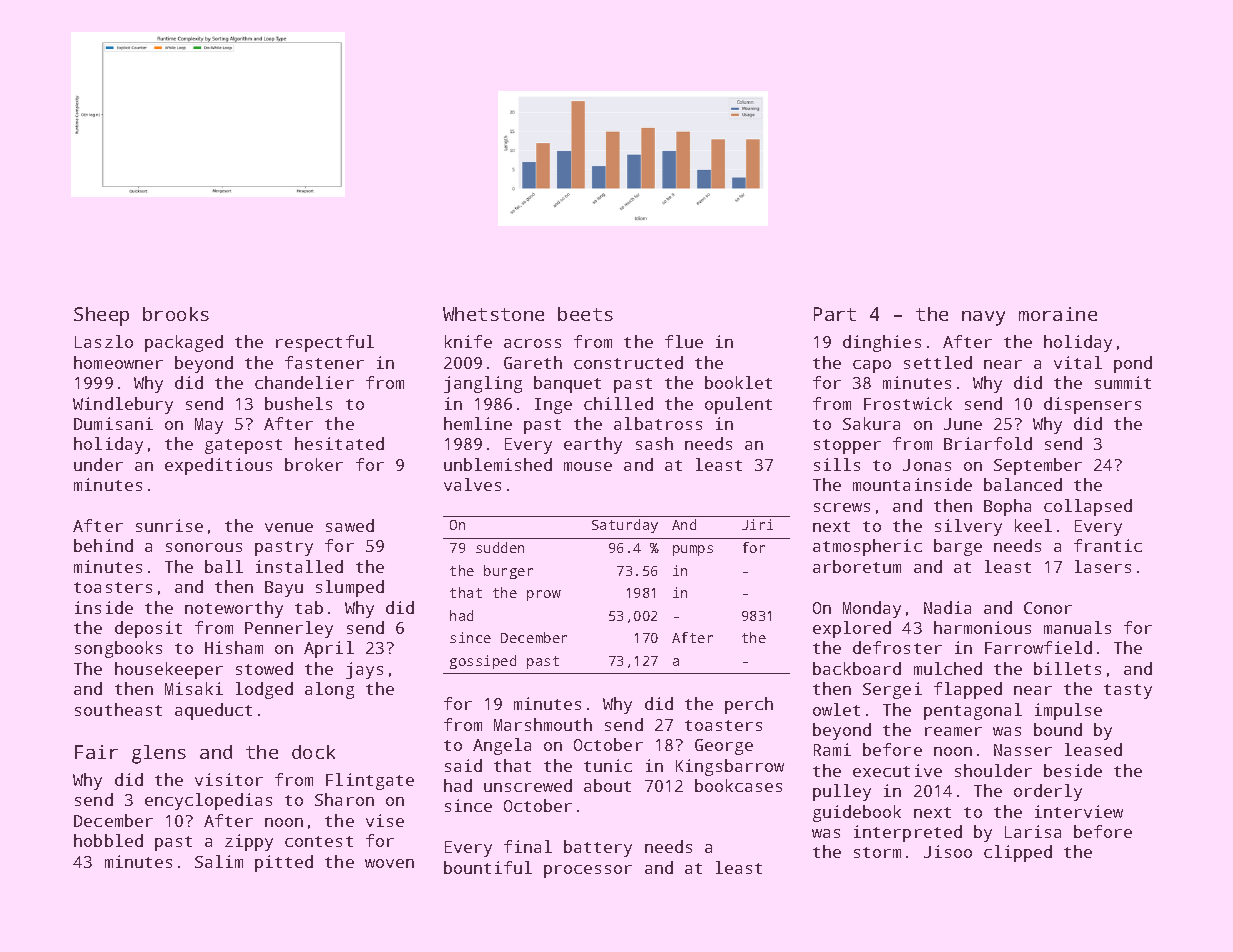 The width and height of the screenshot is (1233, 952). I want to click on sunrise, so click(169, 525).
